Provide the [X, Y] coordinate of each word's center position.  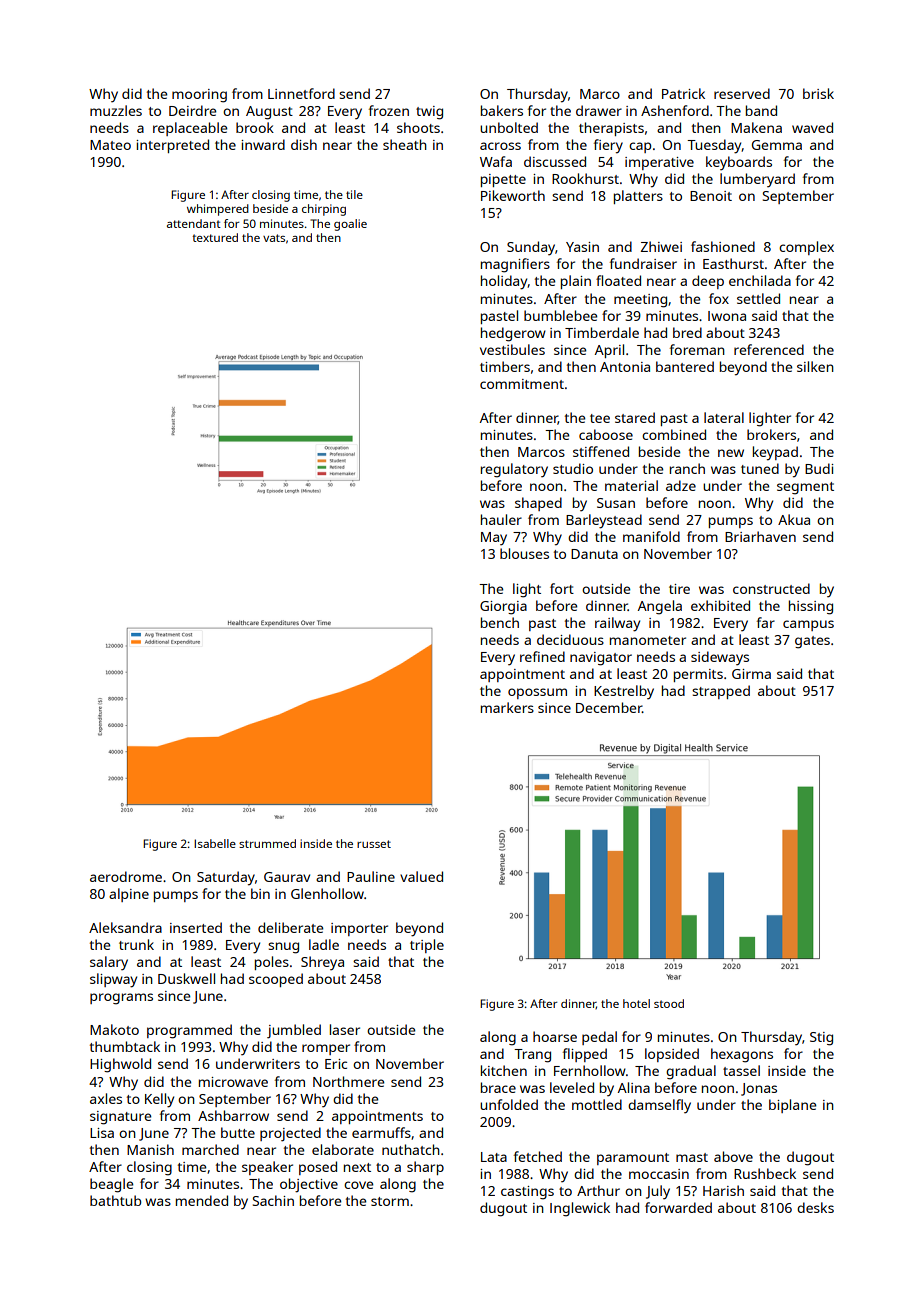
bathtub [115, 1200]
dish [304, 144]
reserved [742, 93]
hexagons [742, 1055]
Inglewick [580, 1209]
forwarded [678, 1207]
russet [374, 844]
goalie [350, 225]
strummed [267, 843]
